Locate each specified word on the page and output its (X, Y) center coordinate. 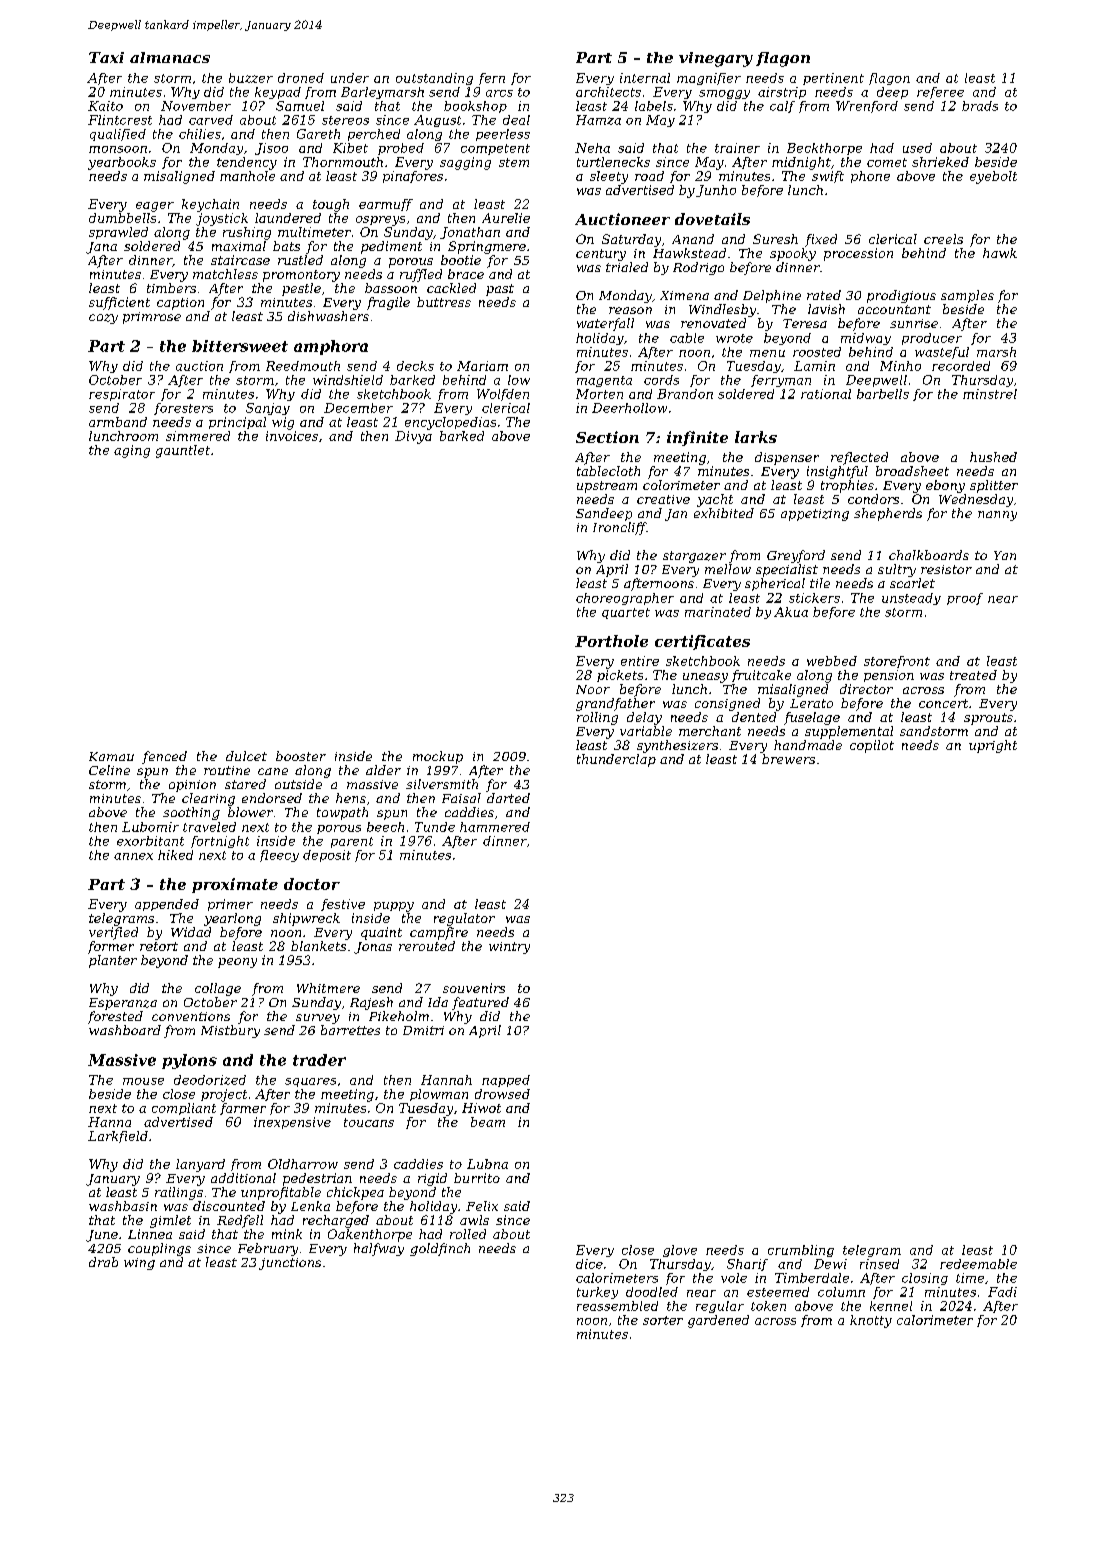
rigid (432, 1179)
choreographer (625, 599)
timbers (171, 288)
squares (310, 1082)
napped (506, 1081)
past (500, 290)
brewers (788, 759)
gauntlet (183, 451)
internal (645, 78)
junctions (290, 1264)
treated (973, 675)
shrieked (940, 162)
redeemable (978, 1264)
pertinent (833, 79)
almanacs (170, 57)
